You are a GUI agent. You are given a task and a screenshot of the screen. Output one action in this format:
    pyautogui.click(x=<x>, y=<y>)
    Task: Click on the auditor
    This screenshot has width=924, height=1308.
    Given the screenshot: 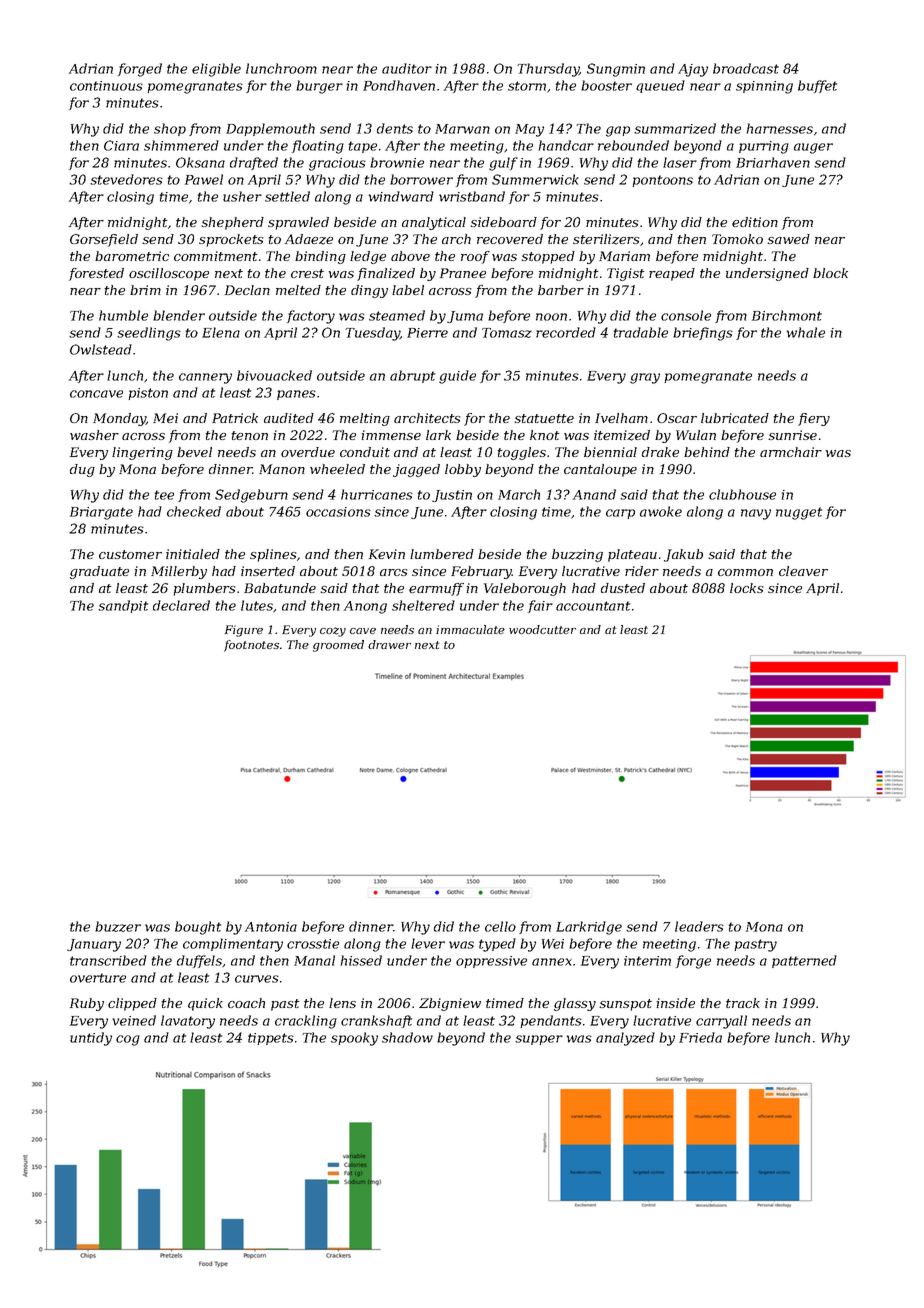 What is the action you would take?
    pyautogui.click(x=407, y=68)
